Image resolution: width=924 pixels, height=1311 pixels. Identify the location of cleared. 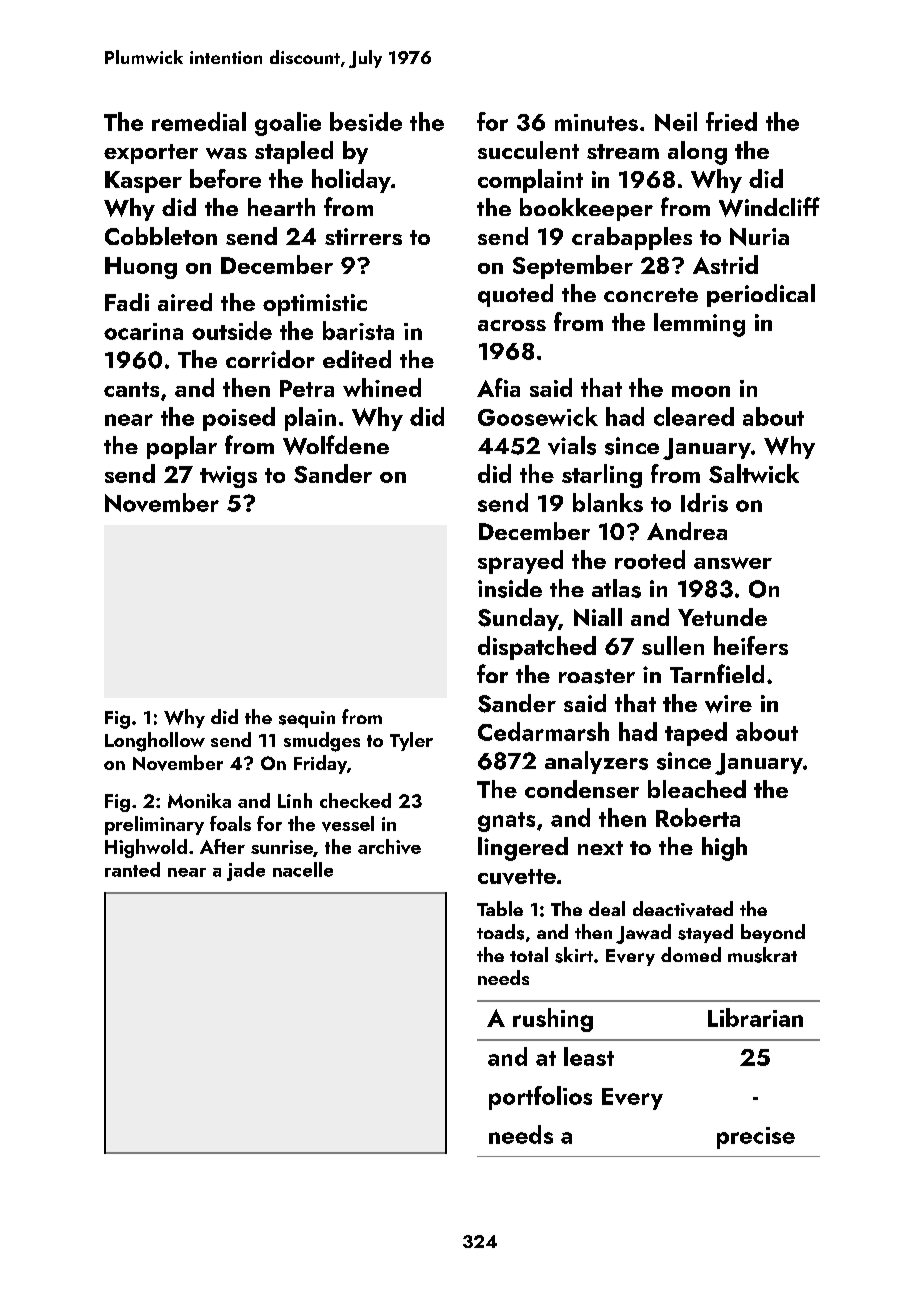
(694, 416).
